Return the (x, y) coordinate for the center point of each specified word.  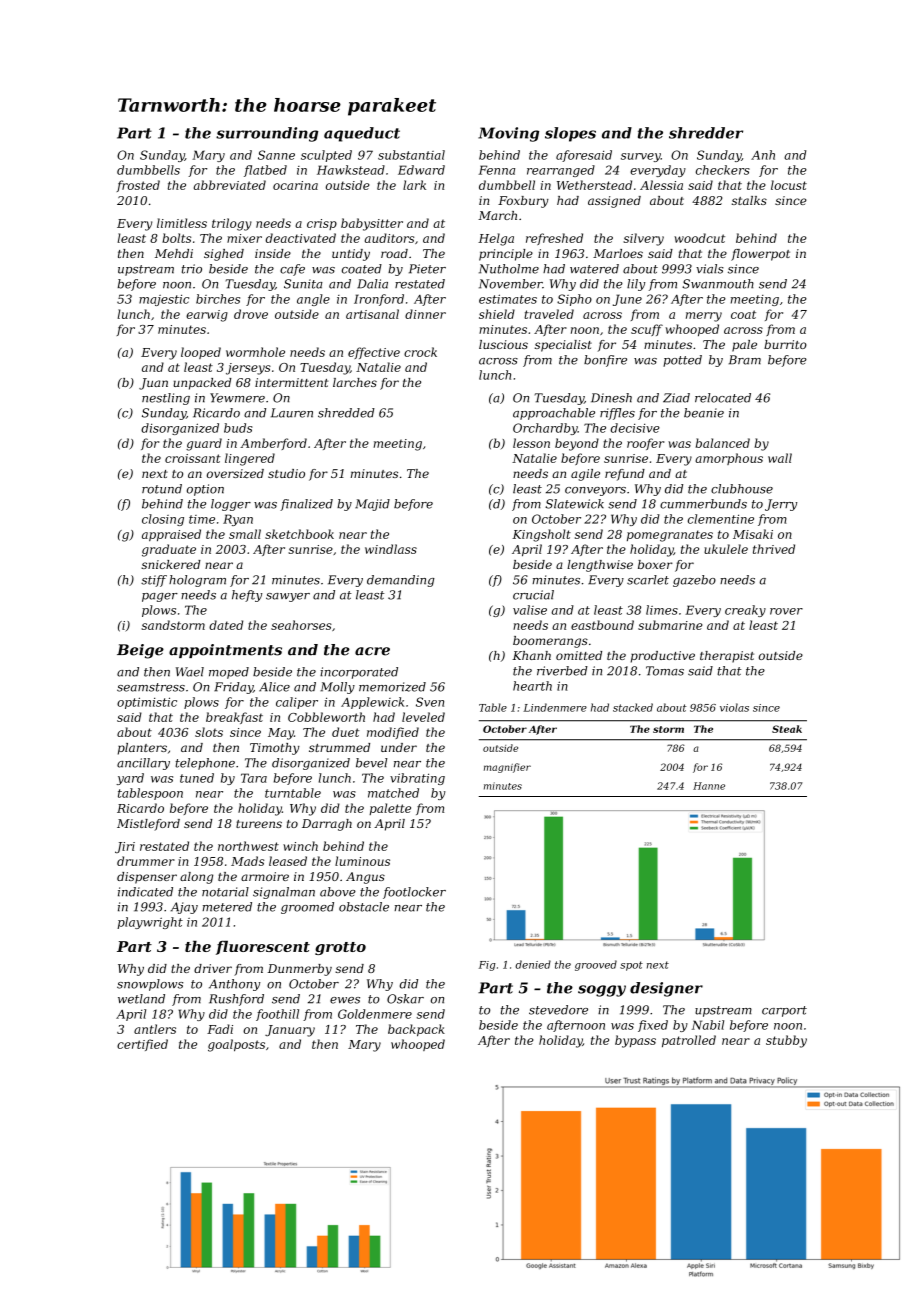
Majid (372, 505)
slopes (570, 134)
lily (636, 285)
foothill (277, 1015)
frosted (138, 186)
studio (286, 473)
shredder (706, 133)
